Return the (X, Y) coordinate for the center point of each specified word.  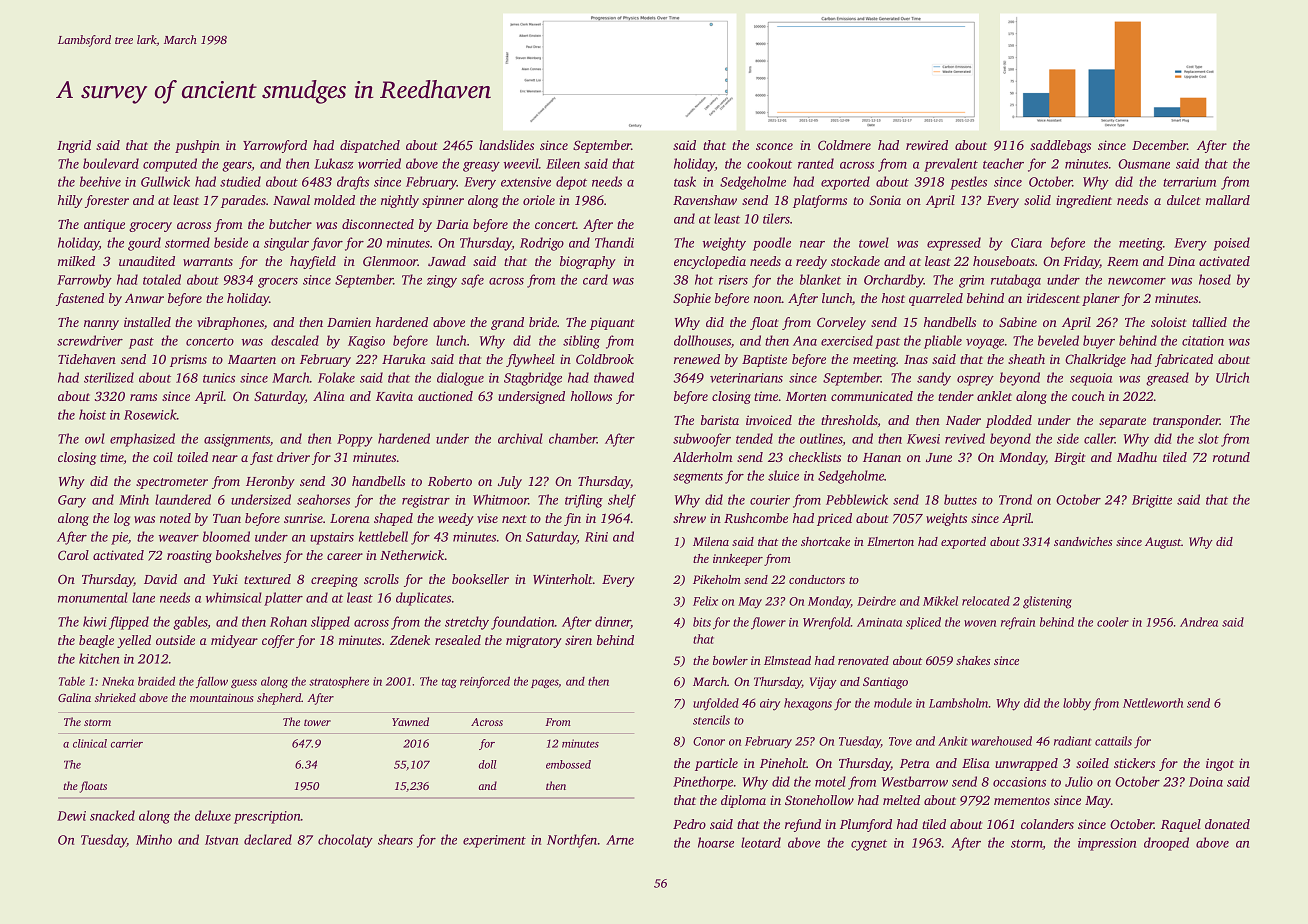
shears (395, 839)
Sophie (692, 299)
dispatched (370, 146)
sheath (1026, 359)
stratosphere (339, 682)
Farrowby (84, 281)
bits (702, 622)
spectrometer (172, 483)
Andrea (1199, 622)
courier (770, 500)
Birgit (1069, 458)
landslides (506, 145)
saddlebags (1060, 146)
